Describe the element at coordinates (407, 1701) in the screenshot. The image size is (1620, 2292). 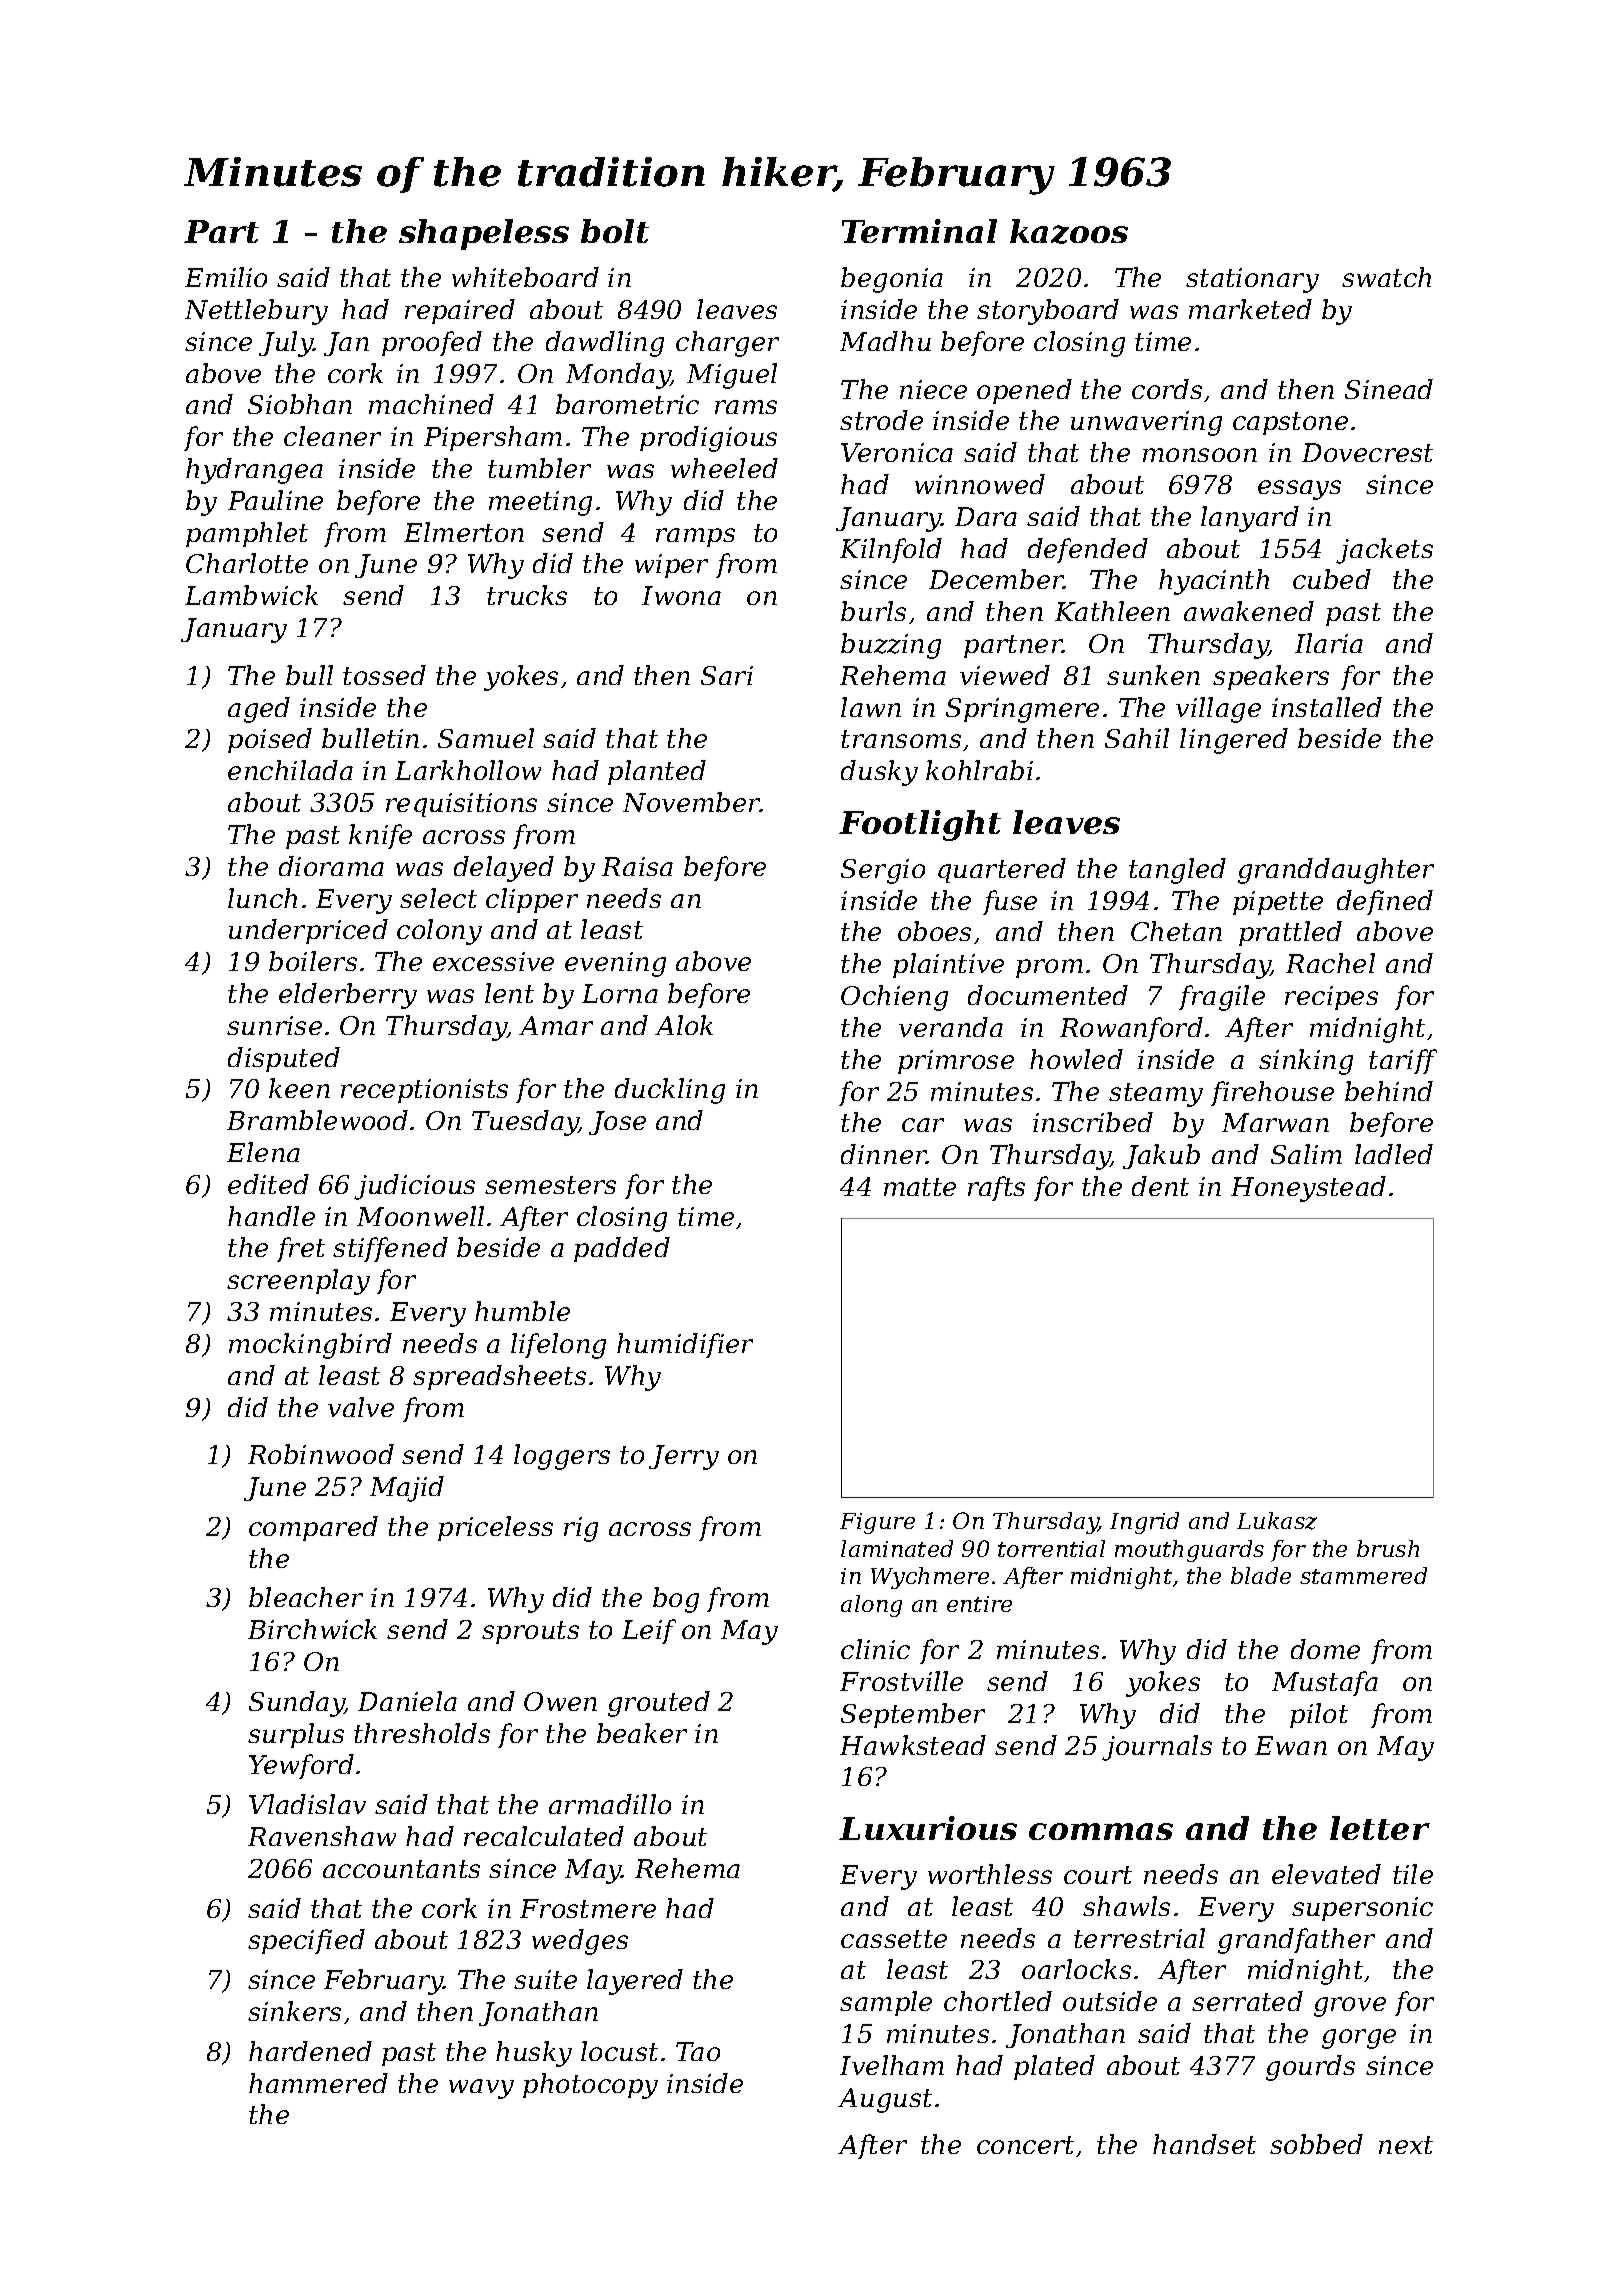
I see `Daniela` at that location.
